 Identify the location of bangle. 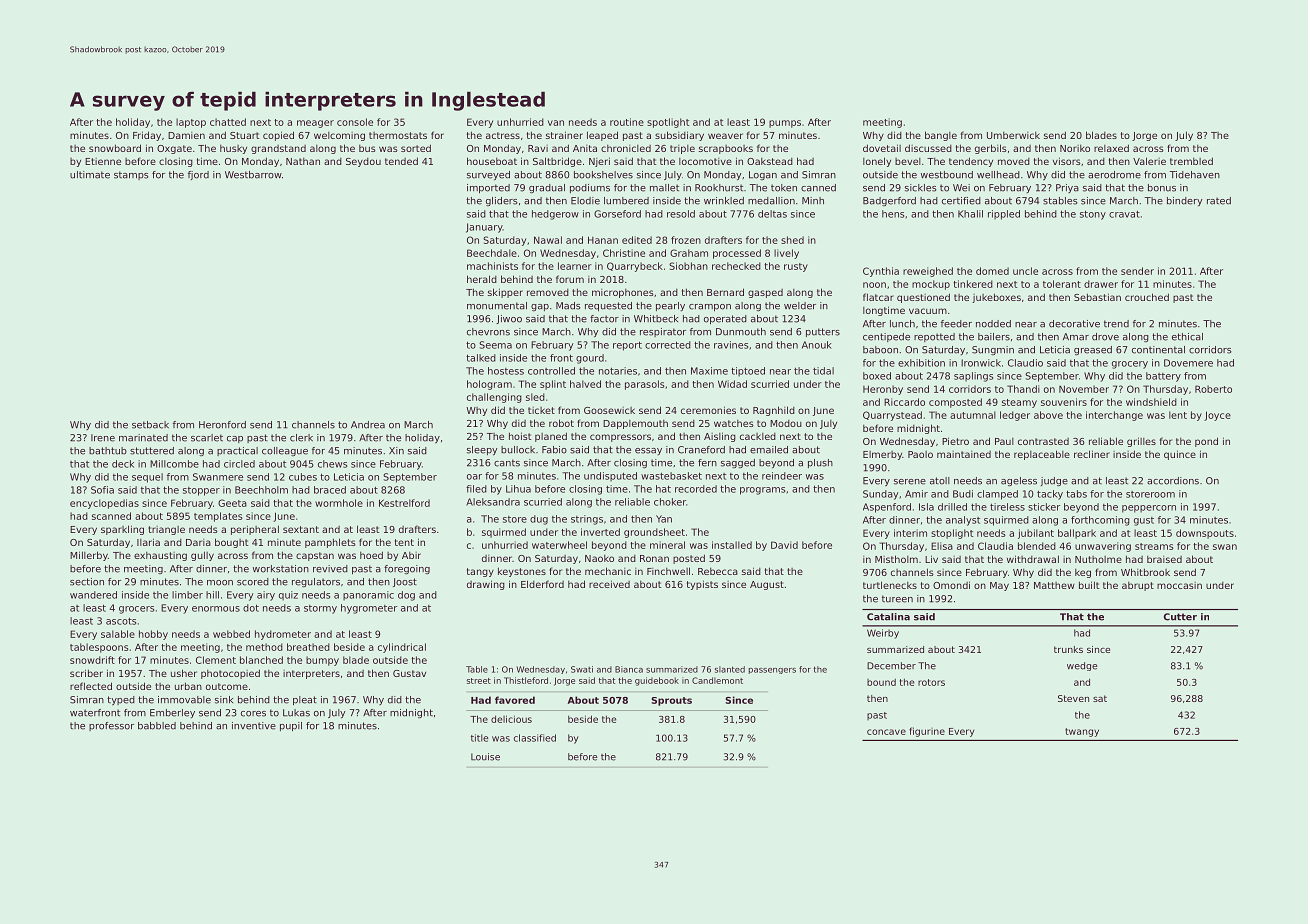
(941, 136).
